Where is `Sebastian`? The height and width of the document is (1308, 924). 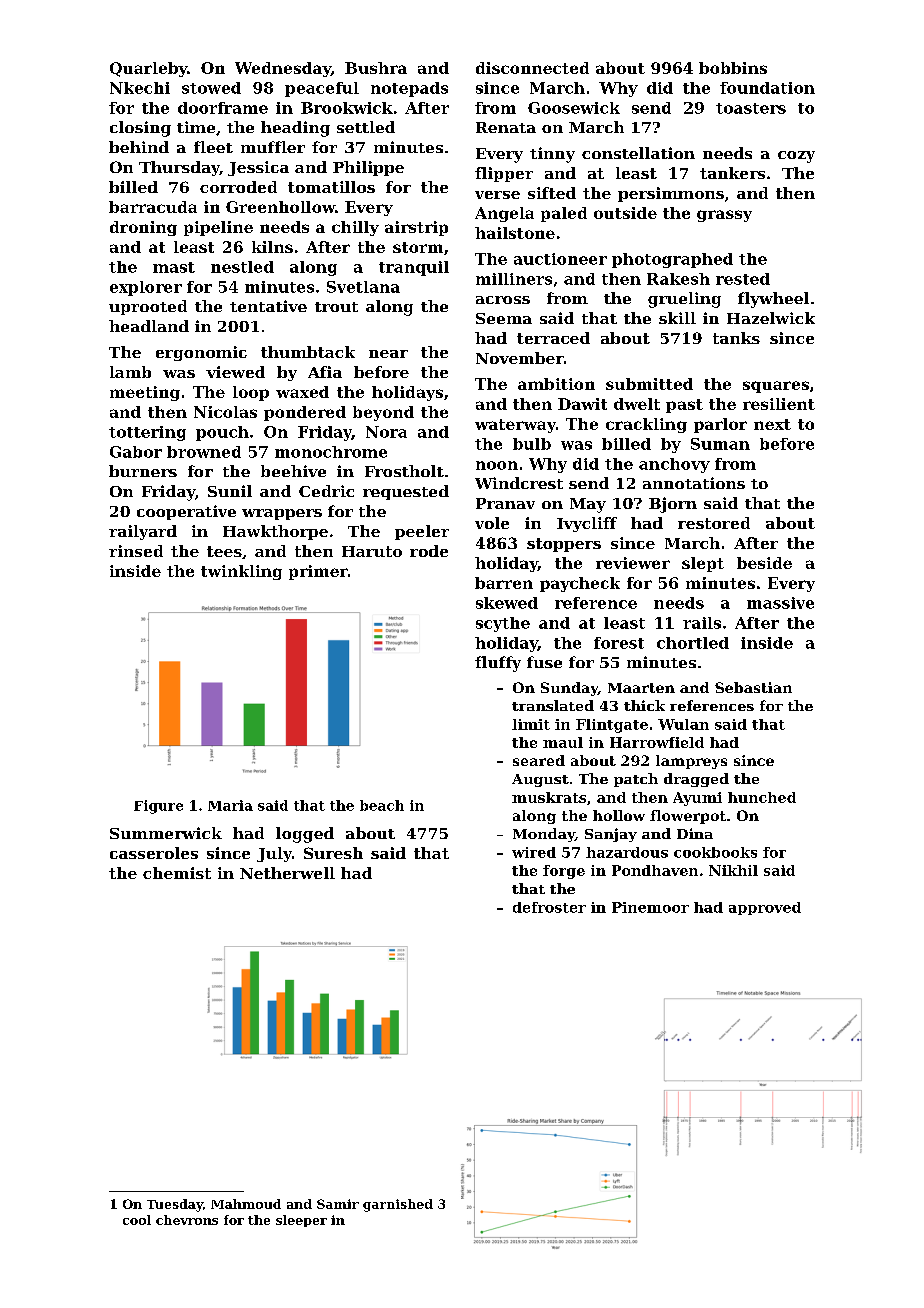 Sebastian is located at coordinates (753, 687).
